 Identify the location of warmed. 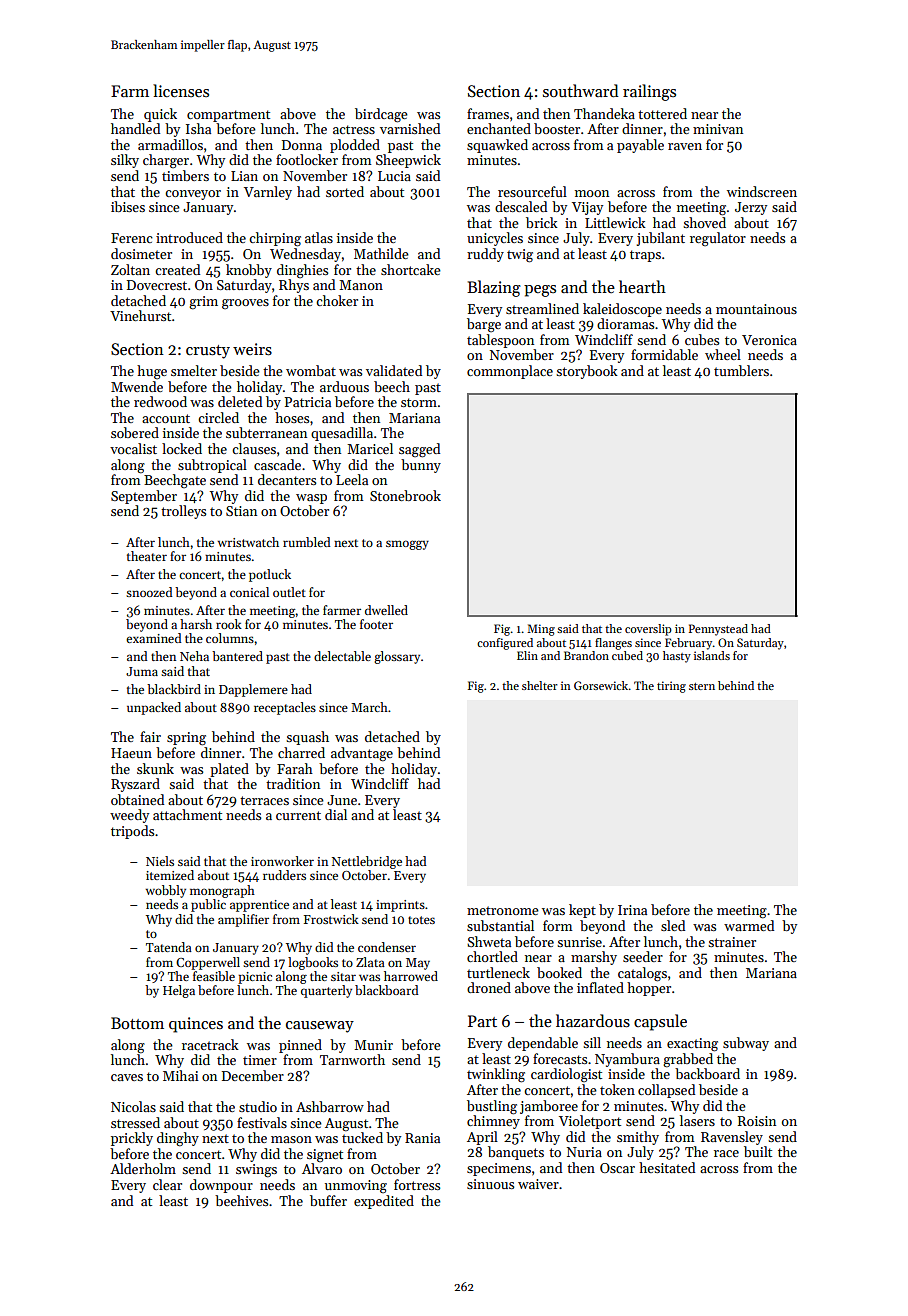
(749, 925).
